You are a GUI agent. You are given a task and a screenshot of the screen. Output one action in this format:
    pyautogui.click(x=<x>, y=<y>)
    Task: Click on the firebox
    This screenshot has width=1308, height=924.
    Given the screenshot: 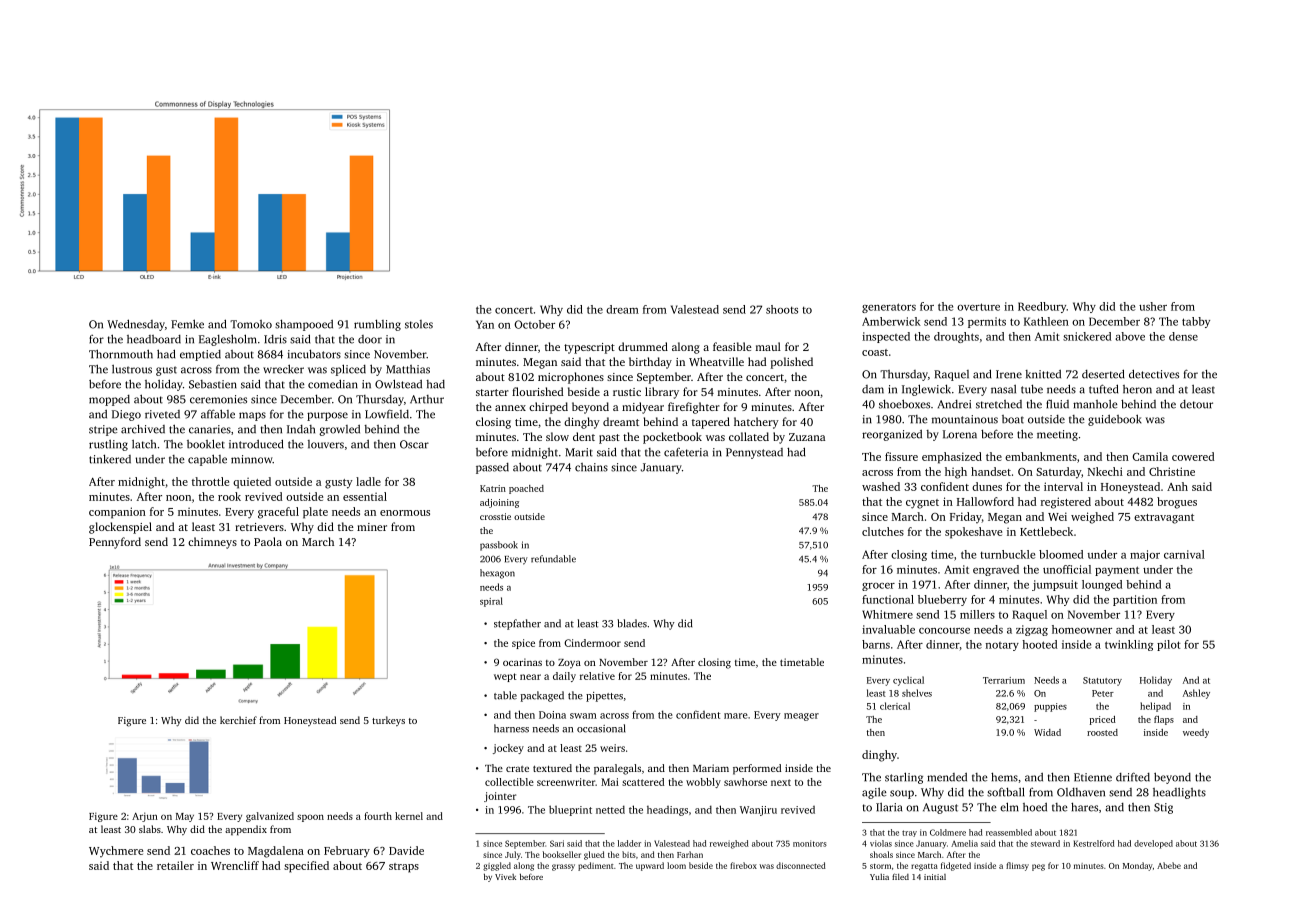 What is the action you would take?
    pyautogui.click(x=743, y=865)
